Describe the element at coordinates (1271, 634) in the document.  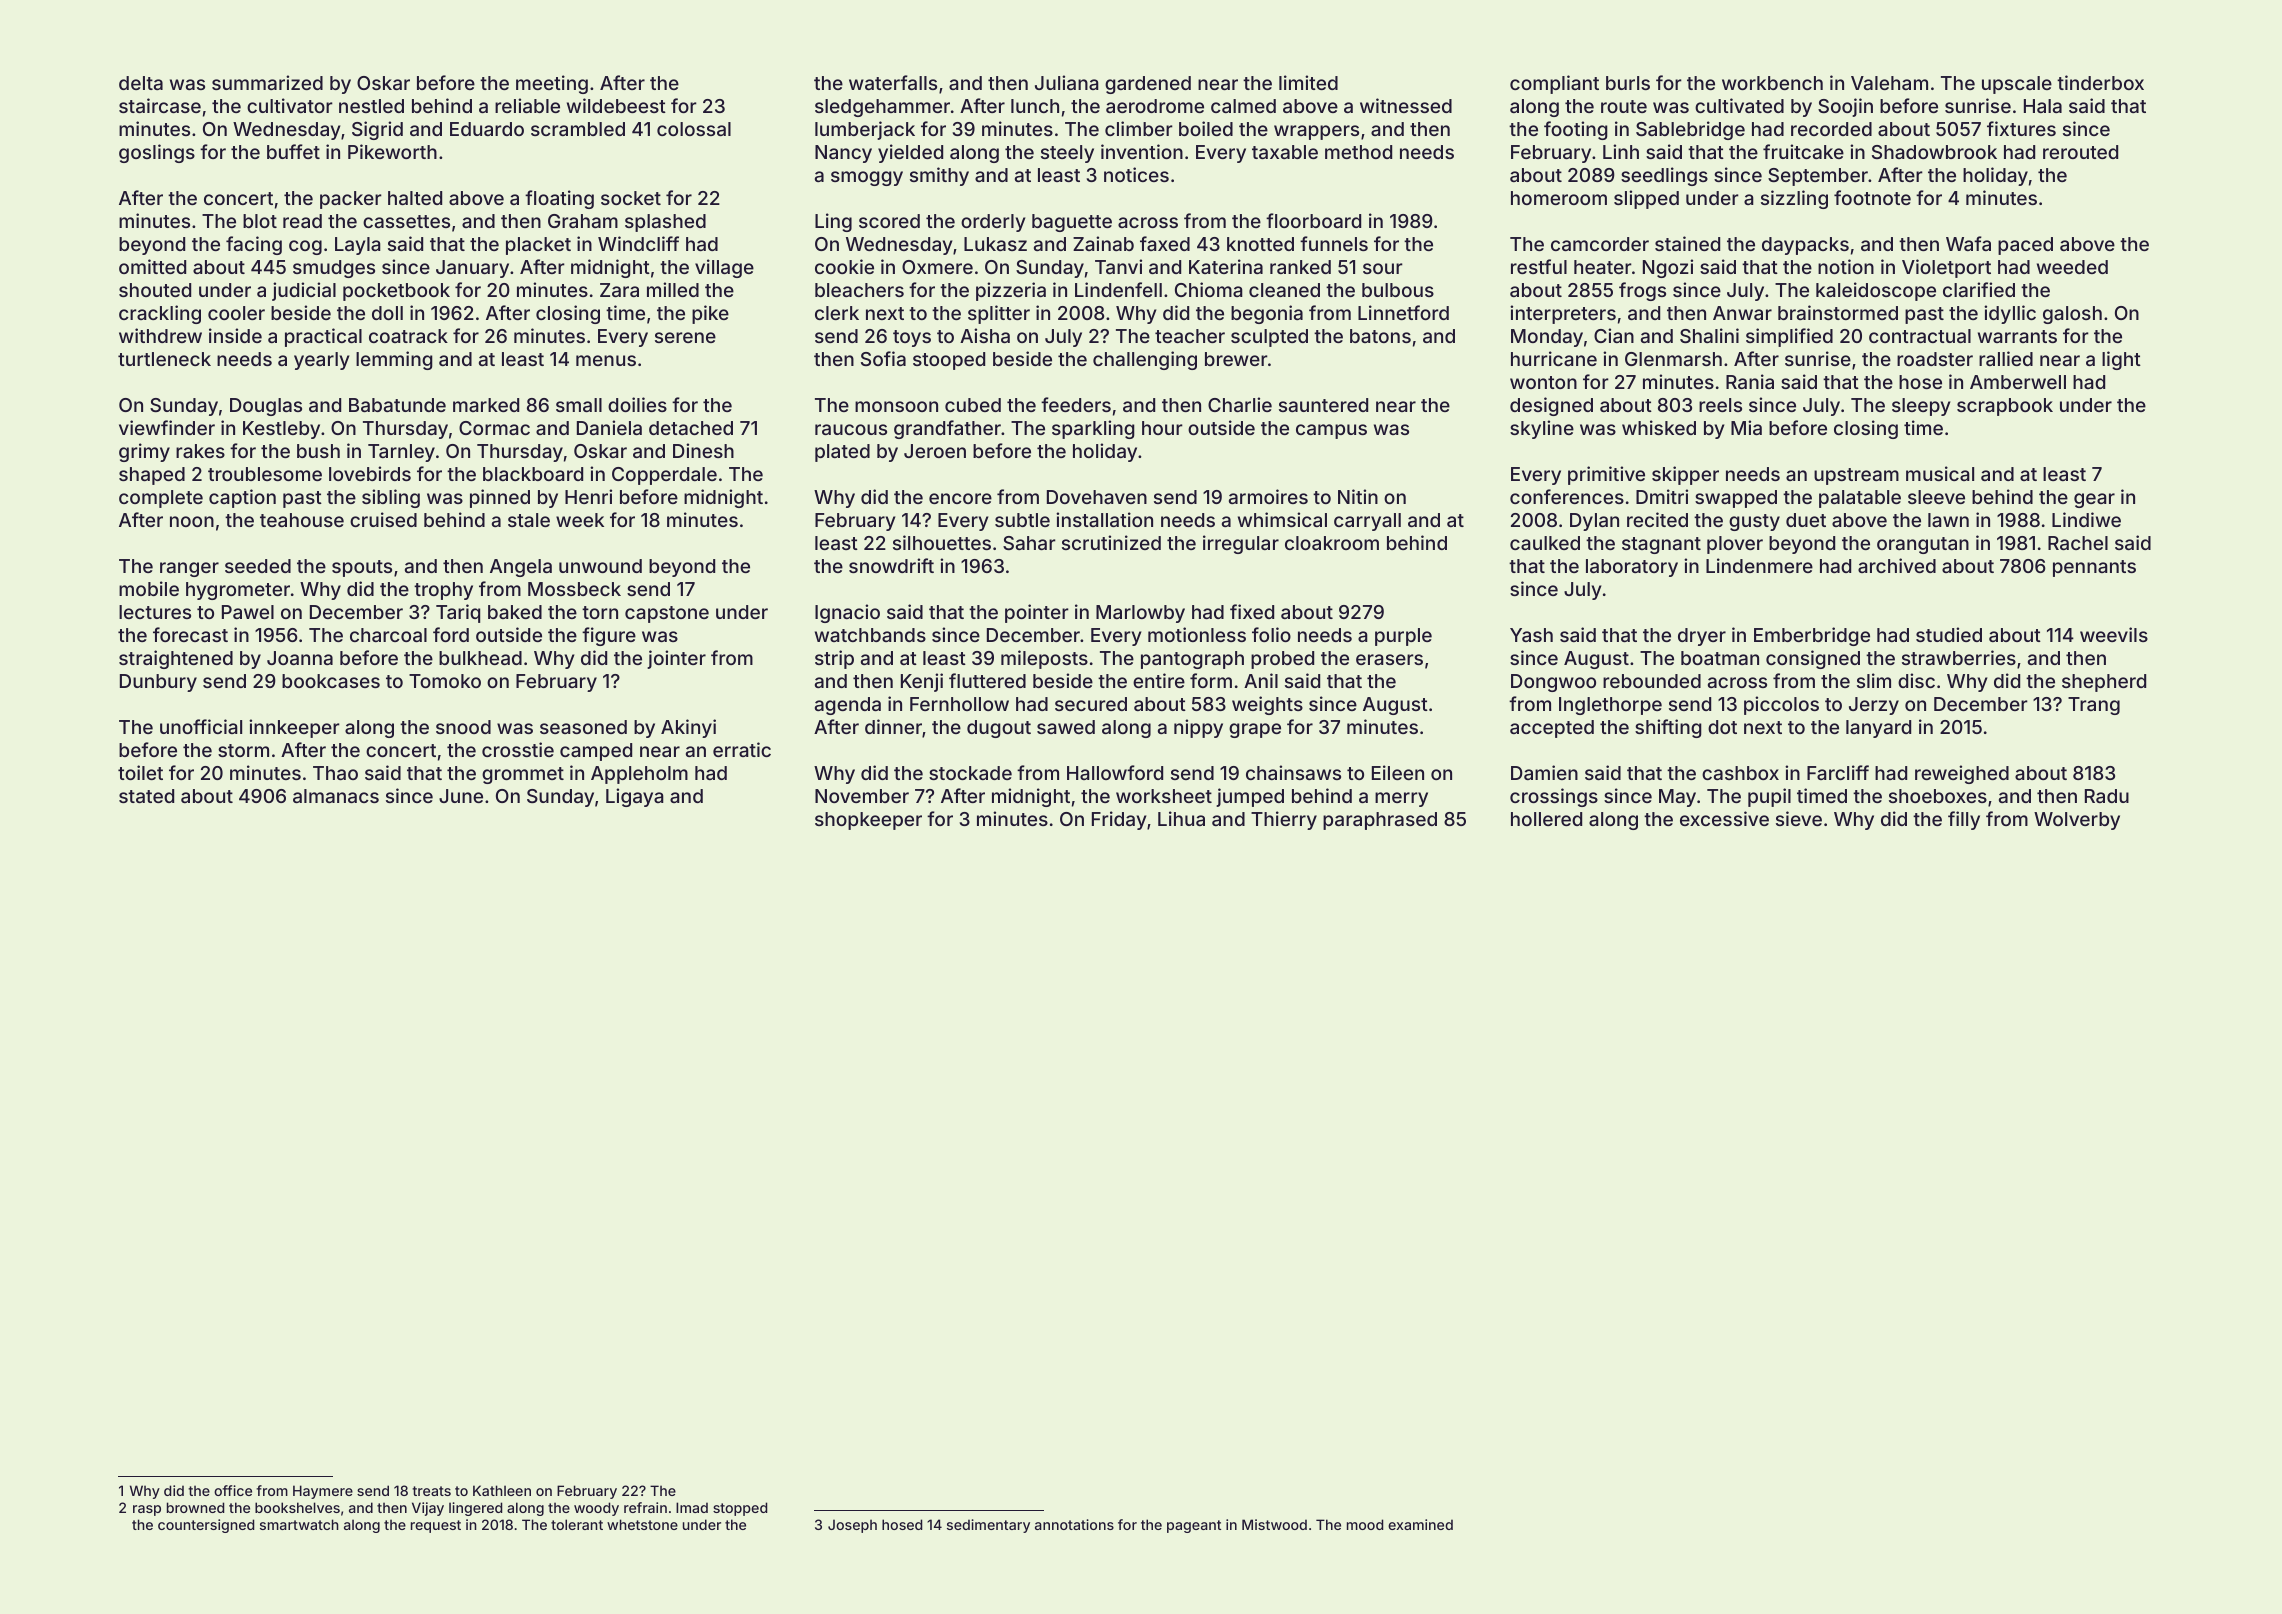
I see `folio` at that location.
